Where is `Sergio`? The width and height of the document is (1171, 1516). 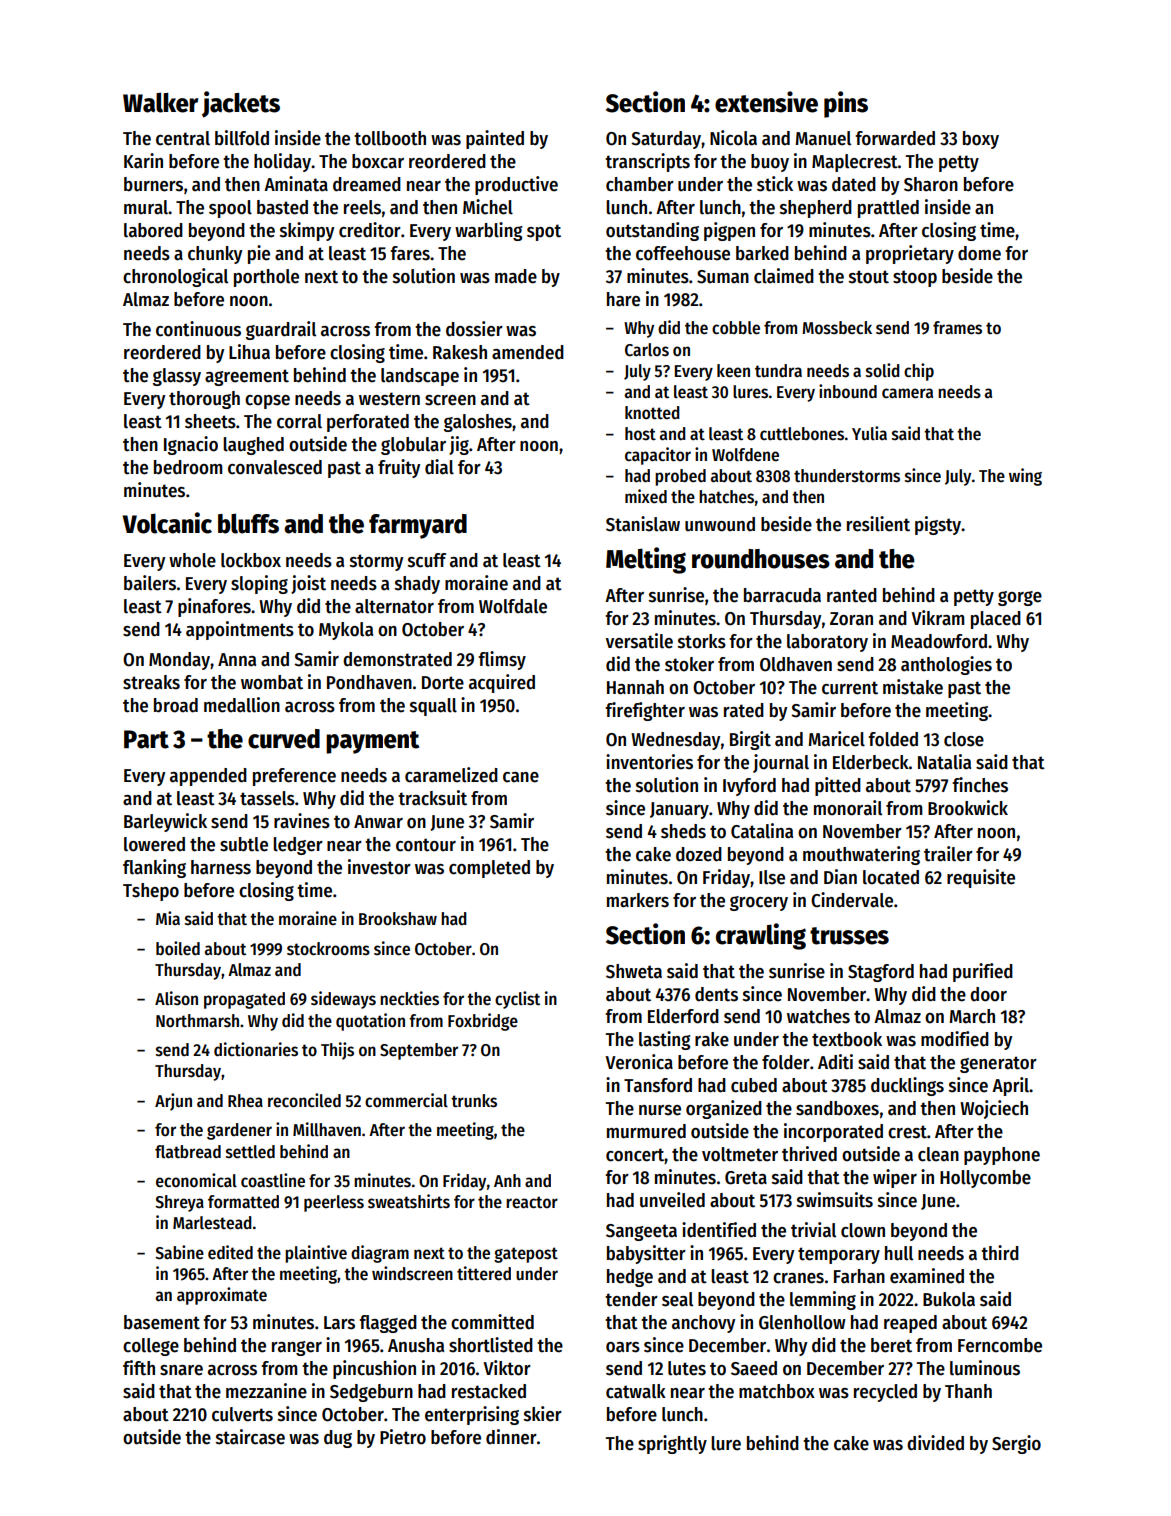
Sergio is located at coordinates (1016, 1444).
